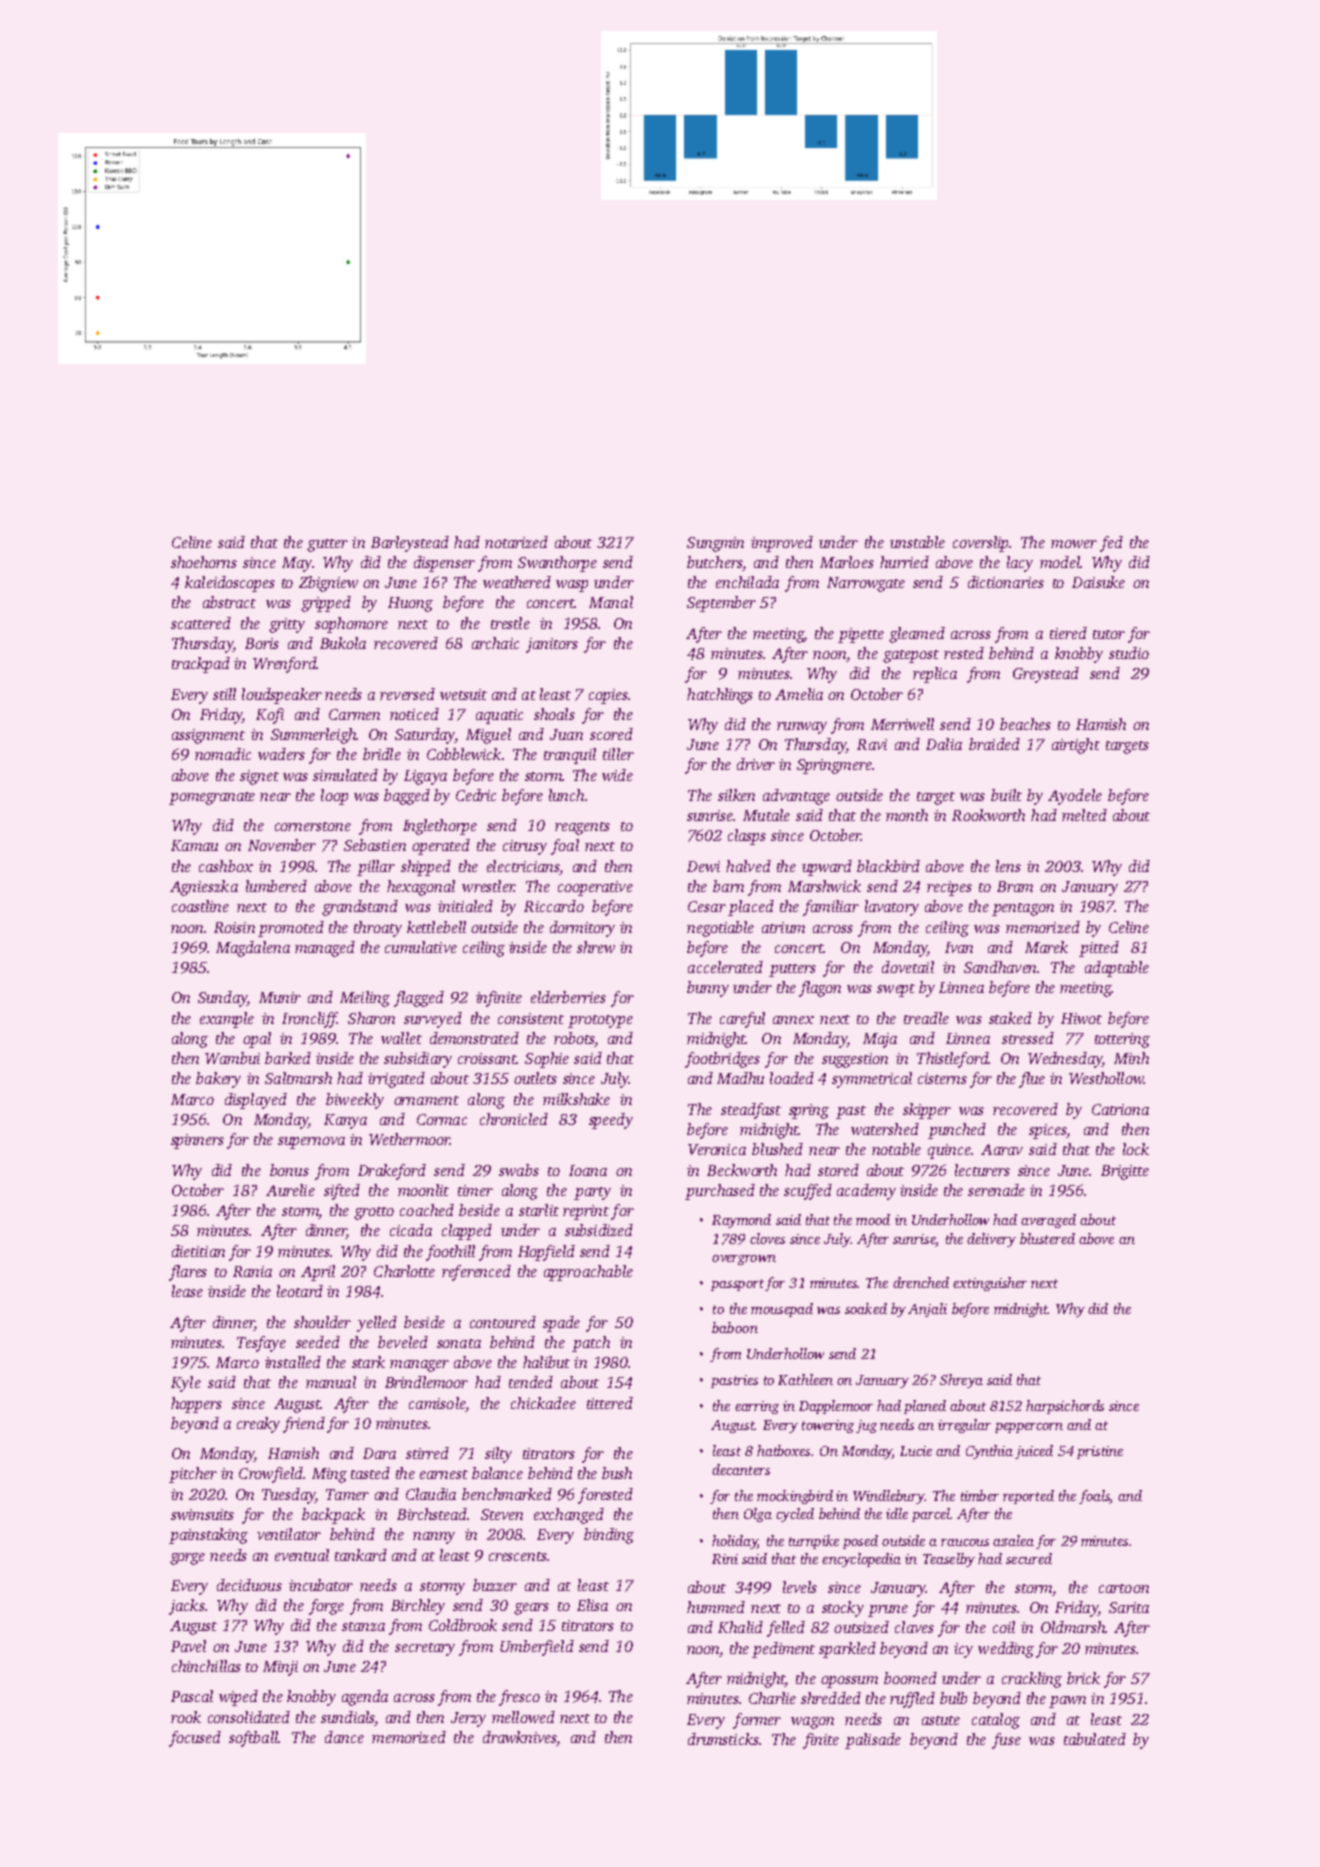  What do you see at coordinates (325, 949) in the image?
I see `managed` at bounding box center [325, 949].
